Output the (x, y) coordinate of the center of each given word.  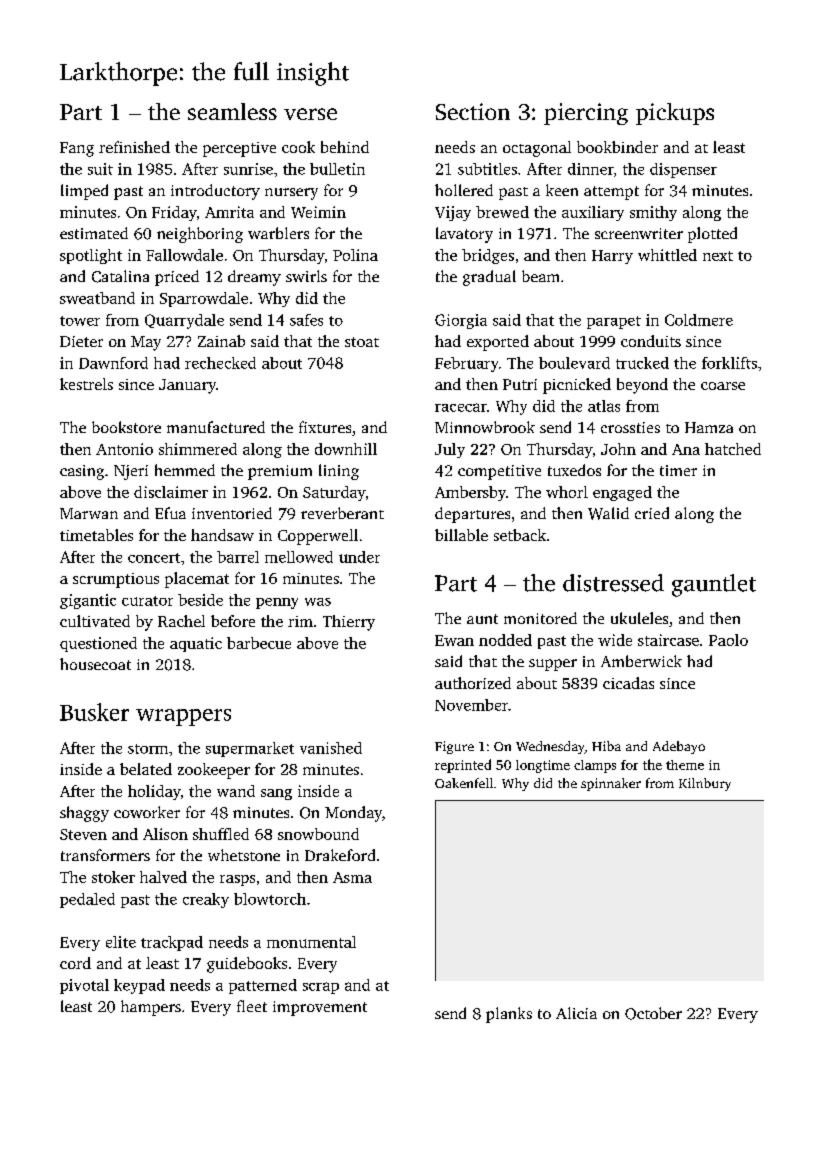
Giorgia (461, 321)
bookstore (126, 427)
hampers (151, 1008)
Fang (77, 149)
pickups (675, 114)
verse (310, 114)
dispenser (683, 170)
